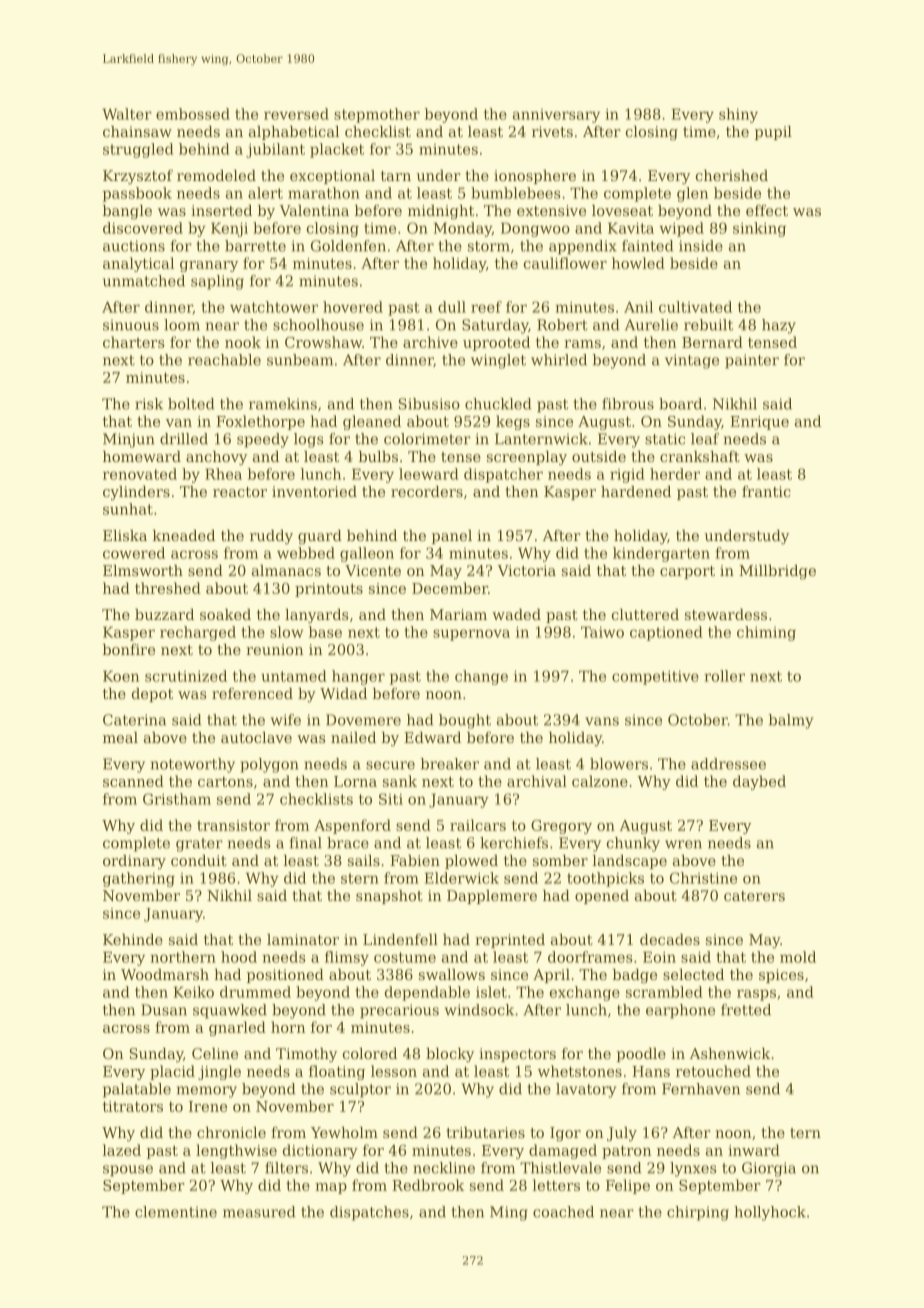 Image resolution: width=924 pixels, height=1308 pixels. I want to click on railcars, so click(478, 825).
